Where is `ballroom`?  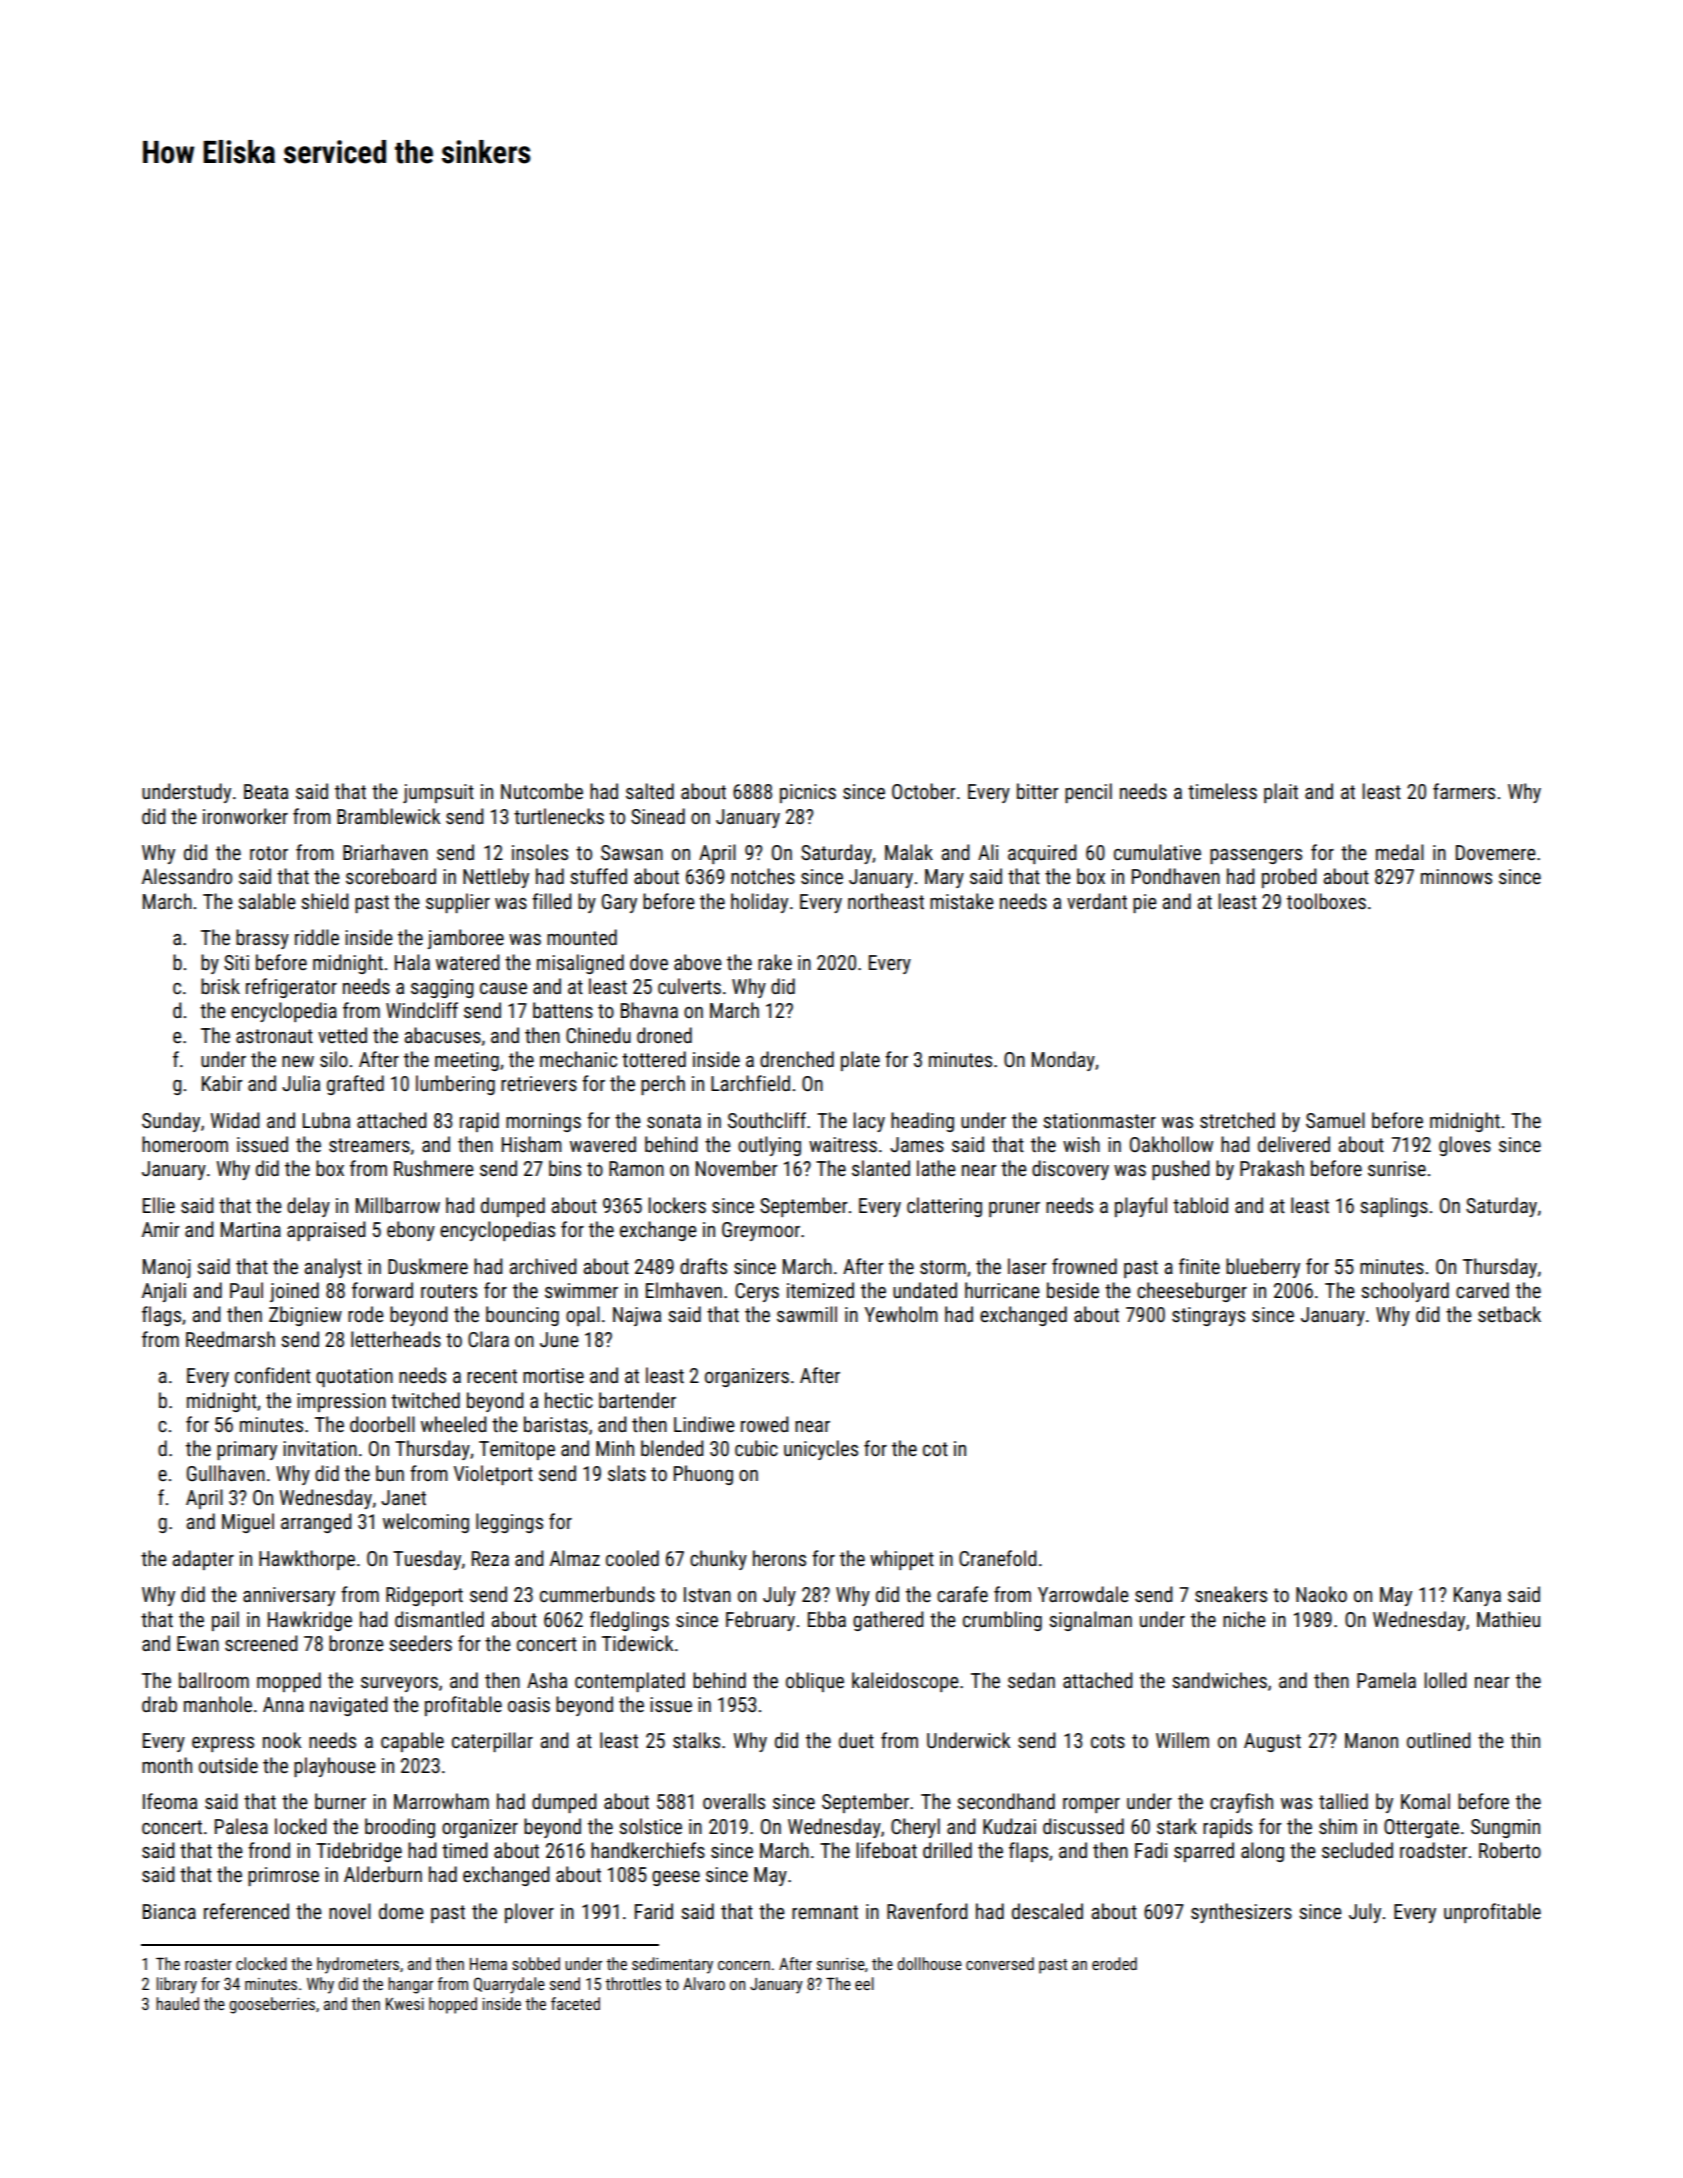
ballroom is located at coordinates (214, 1680).
